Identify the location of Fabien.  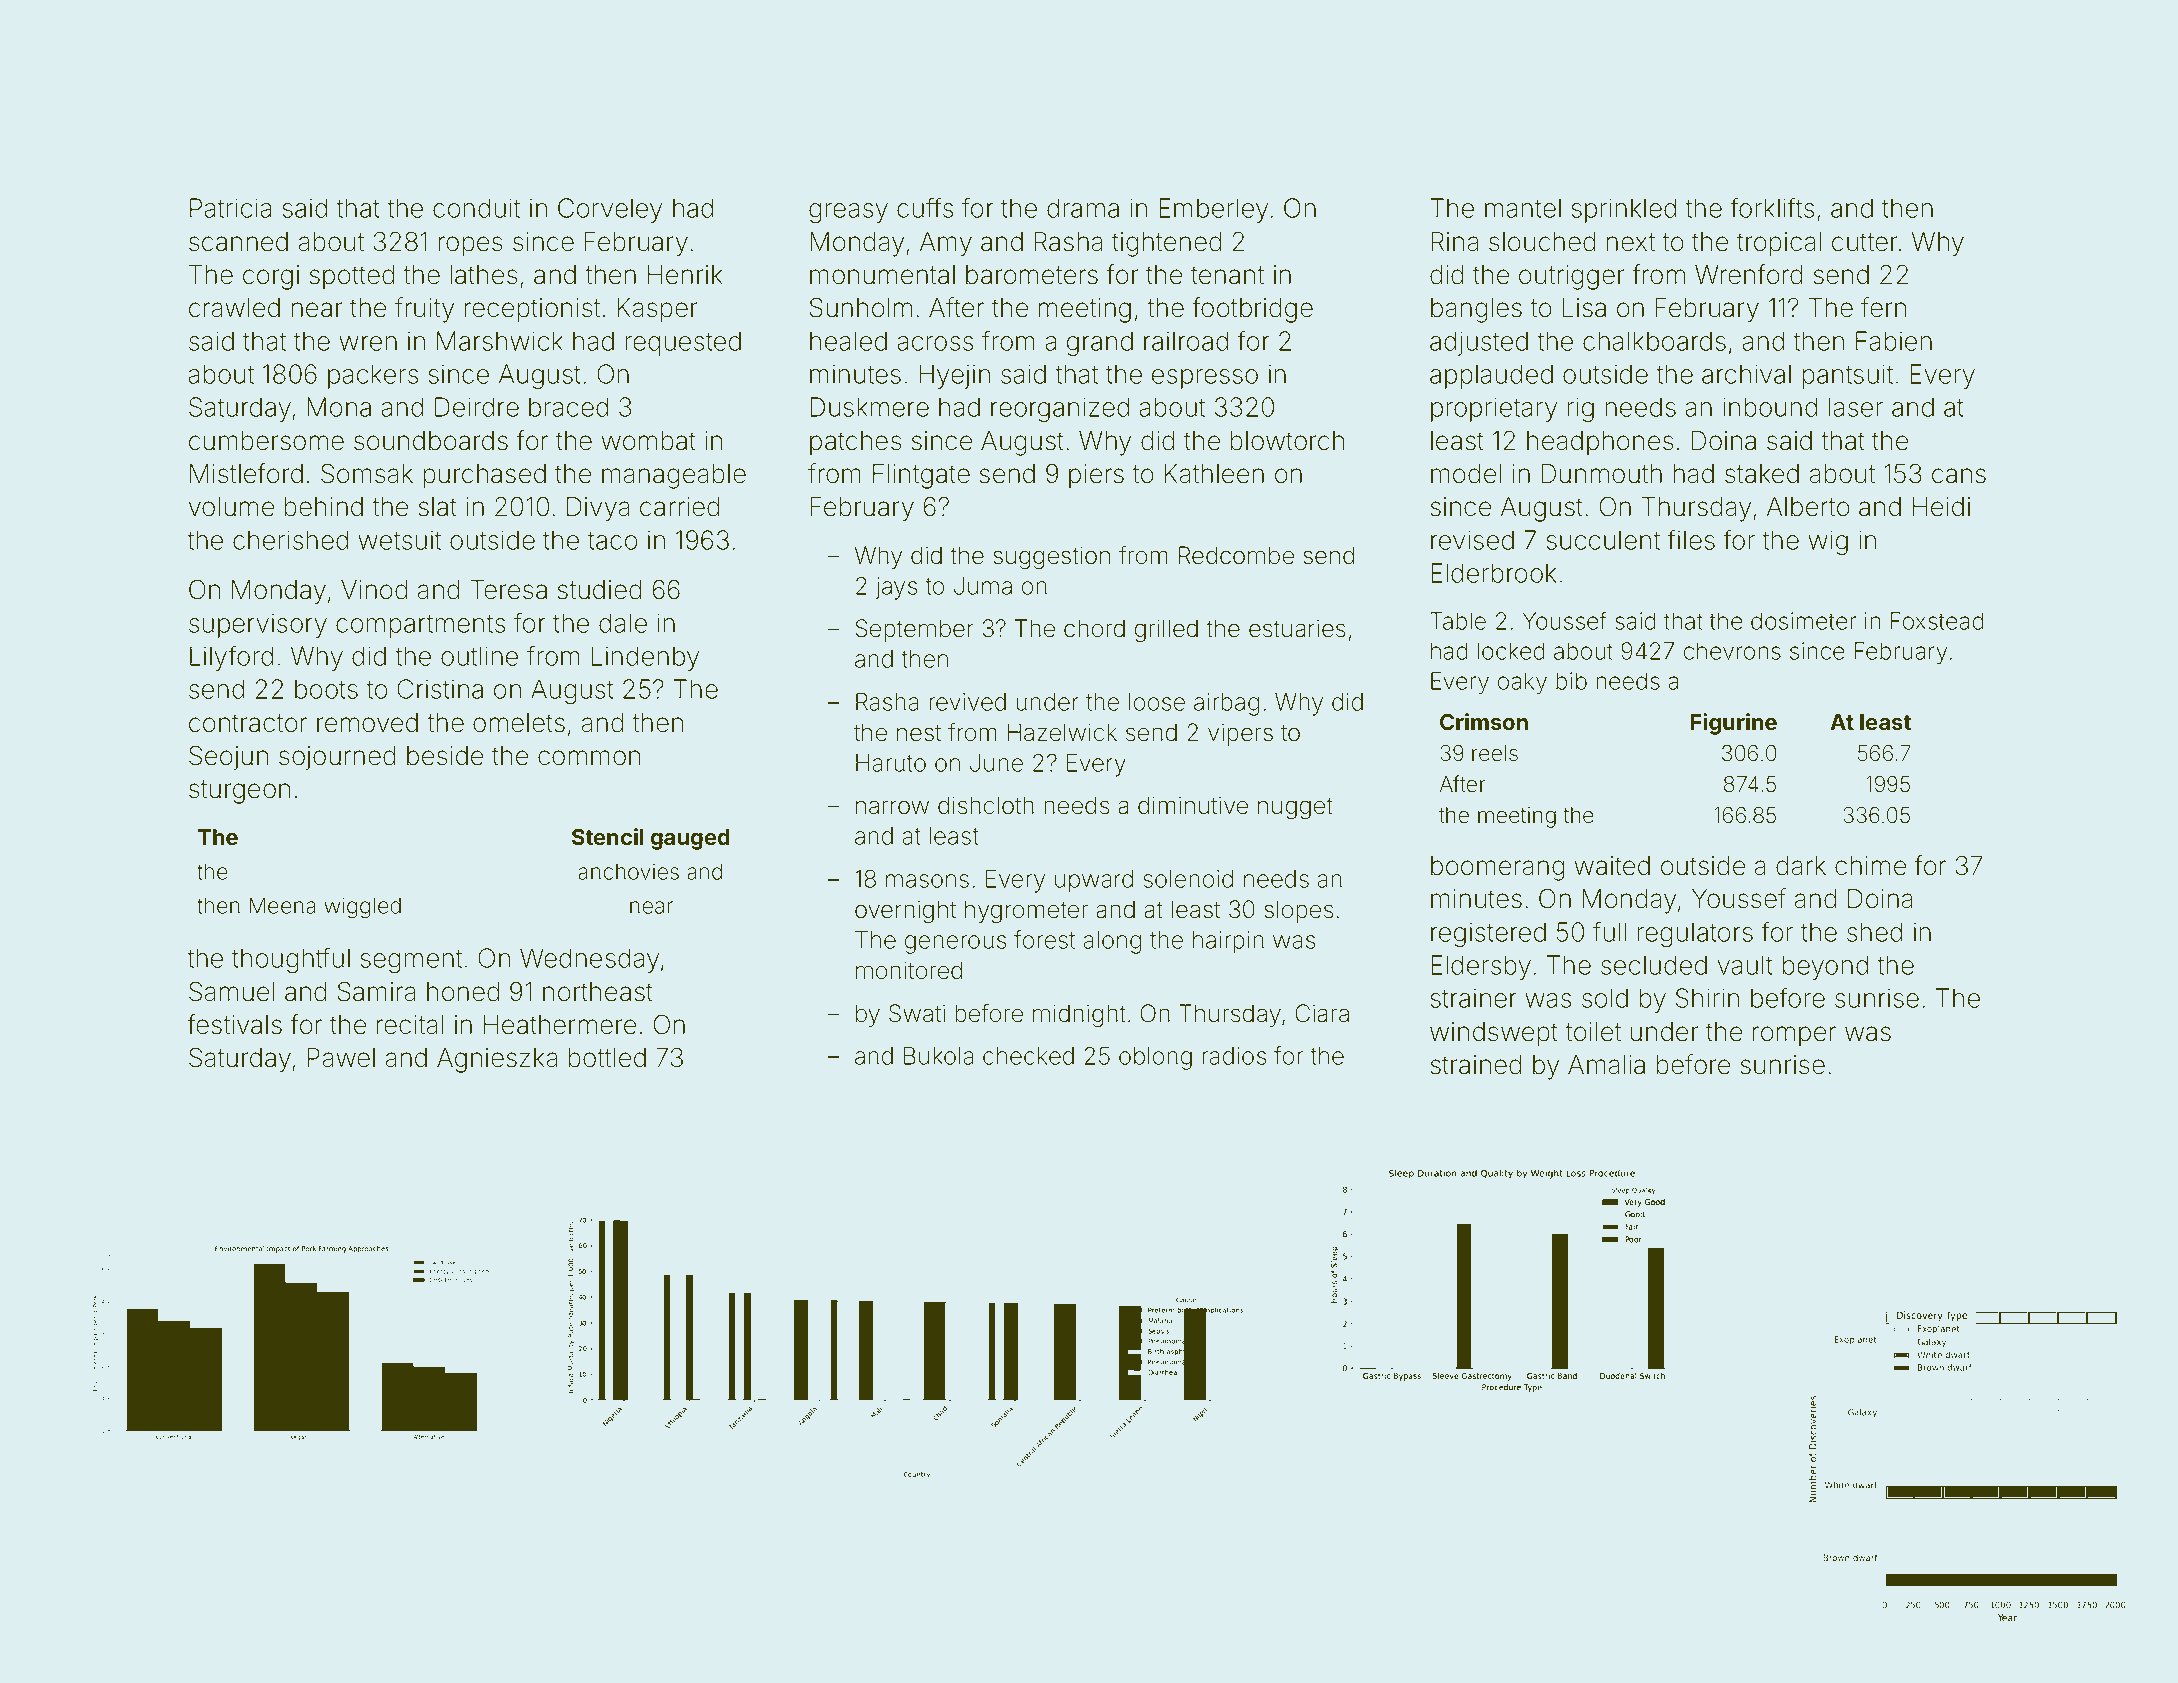
(1894, 341).
